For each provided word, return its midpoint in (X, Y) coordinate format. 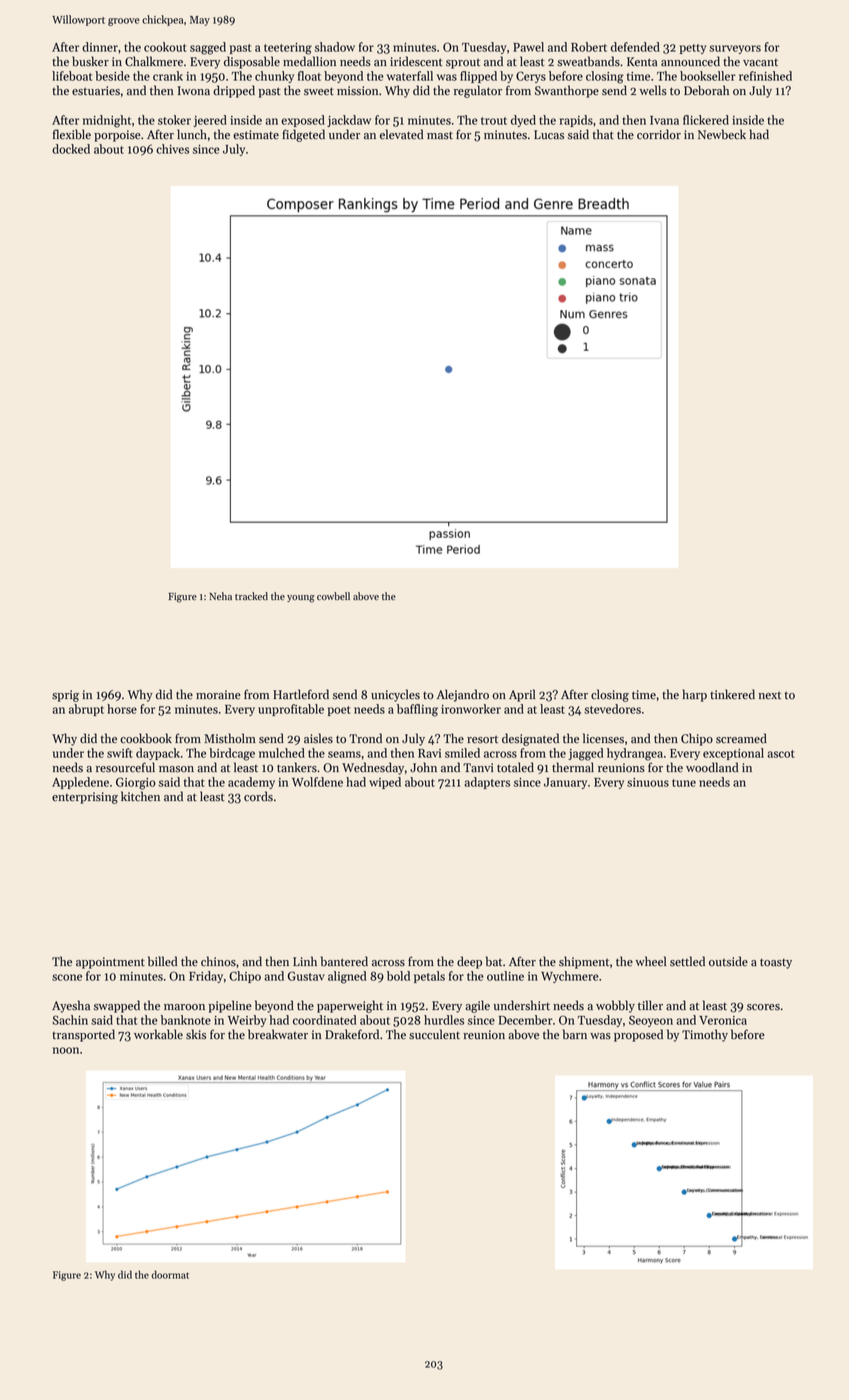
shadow (335, 47)
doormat (170, 1274)
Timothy (705, 1035)
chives (172, 149)
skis (196, 1034)
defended (635, 47)
